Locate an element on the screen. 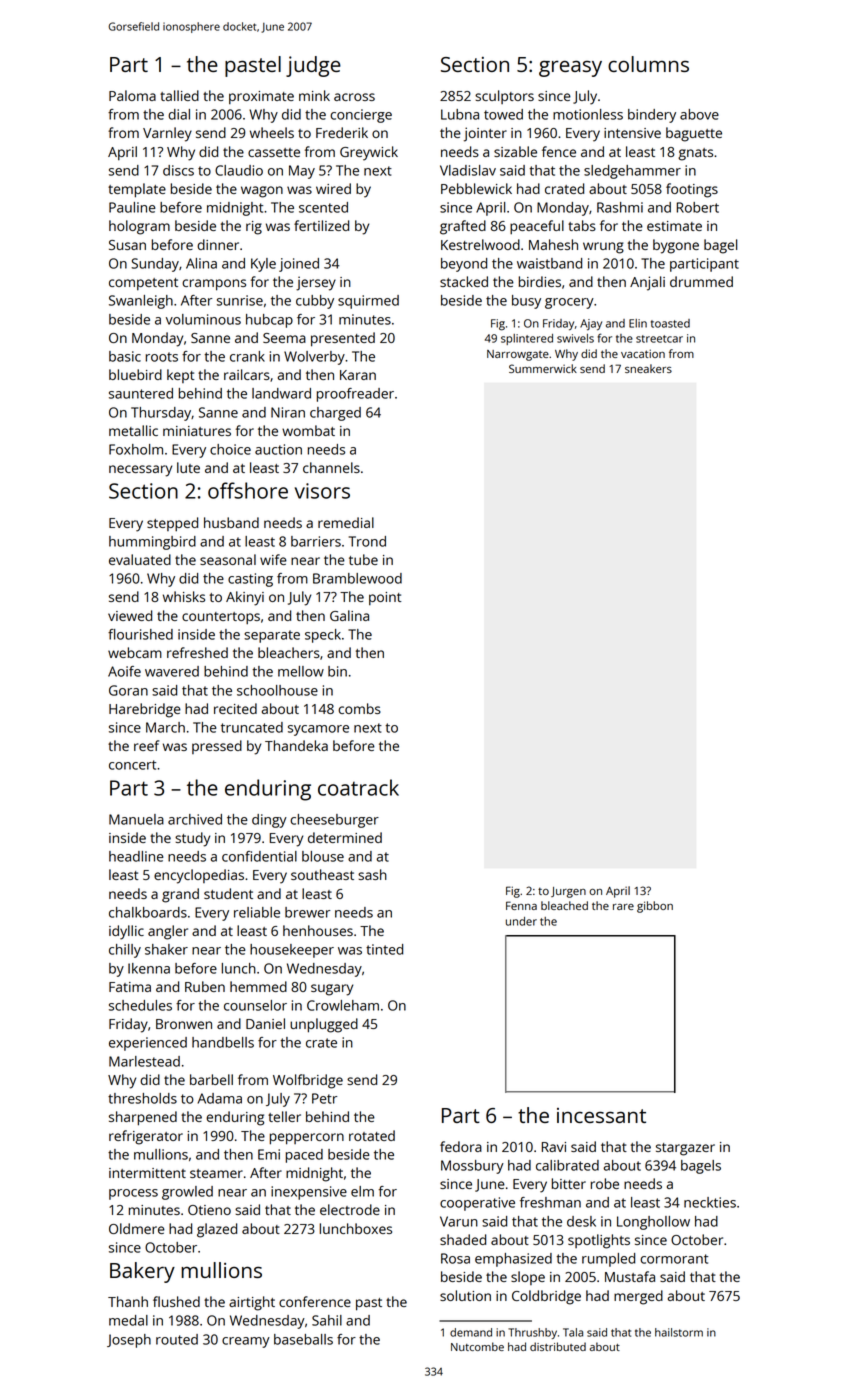 This screenshot has width=849, height=1400. Ruben is located at coordinates (205, 986).
